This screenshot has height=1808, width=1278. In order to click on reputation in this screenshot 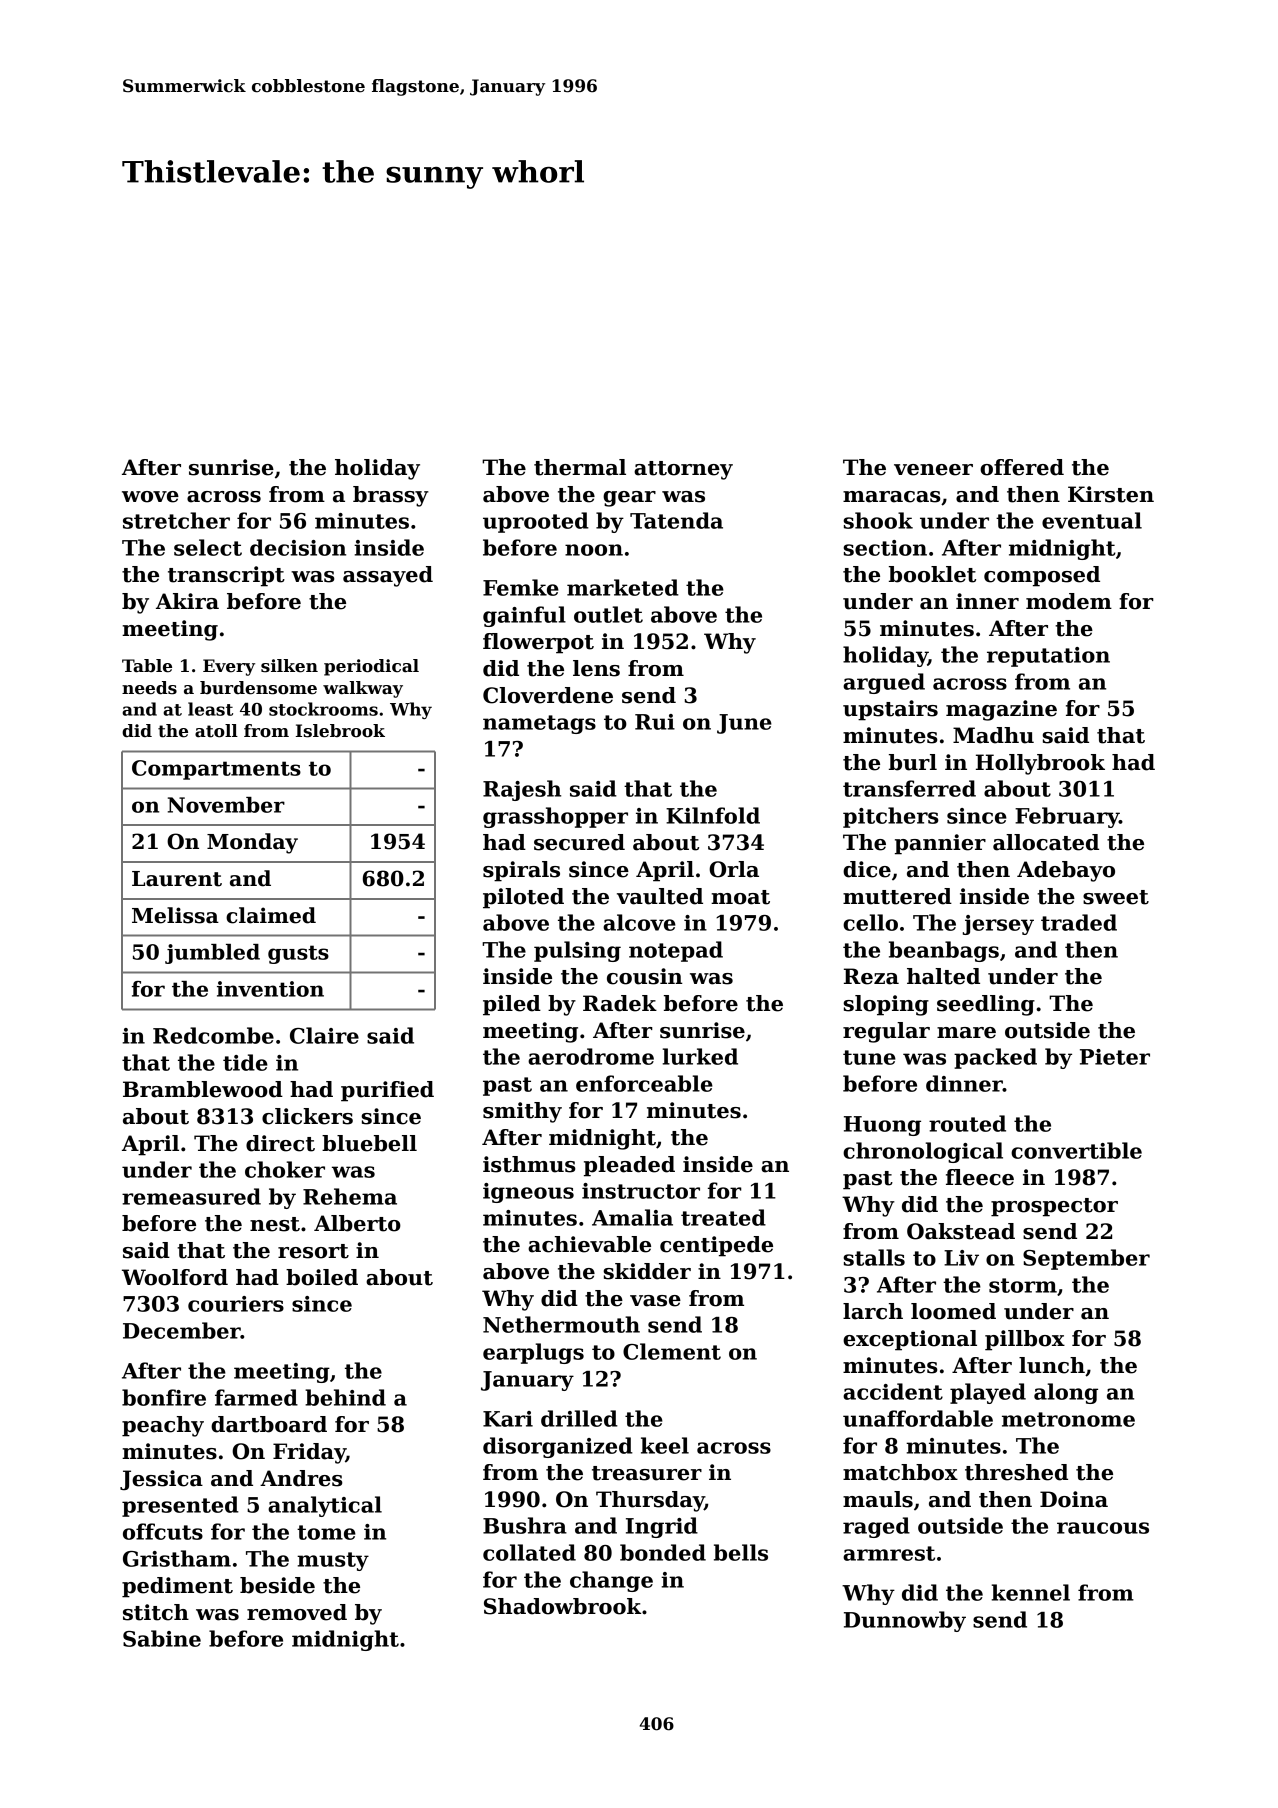, I will do `click(1048, 657)`.
